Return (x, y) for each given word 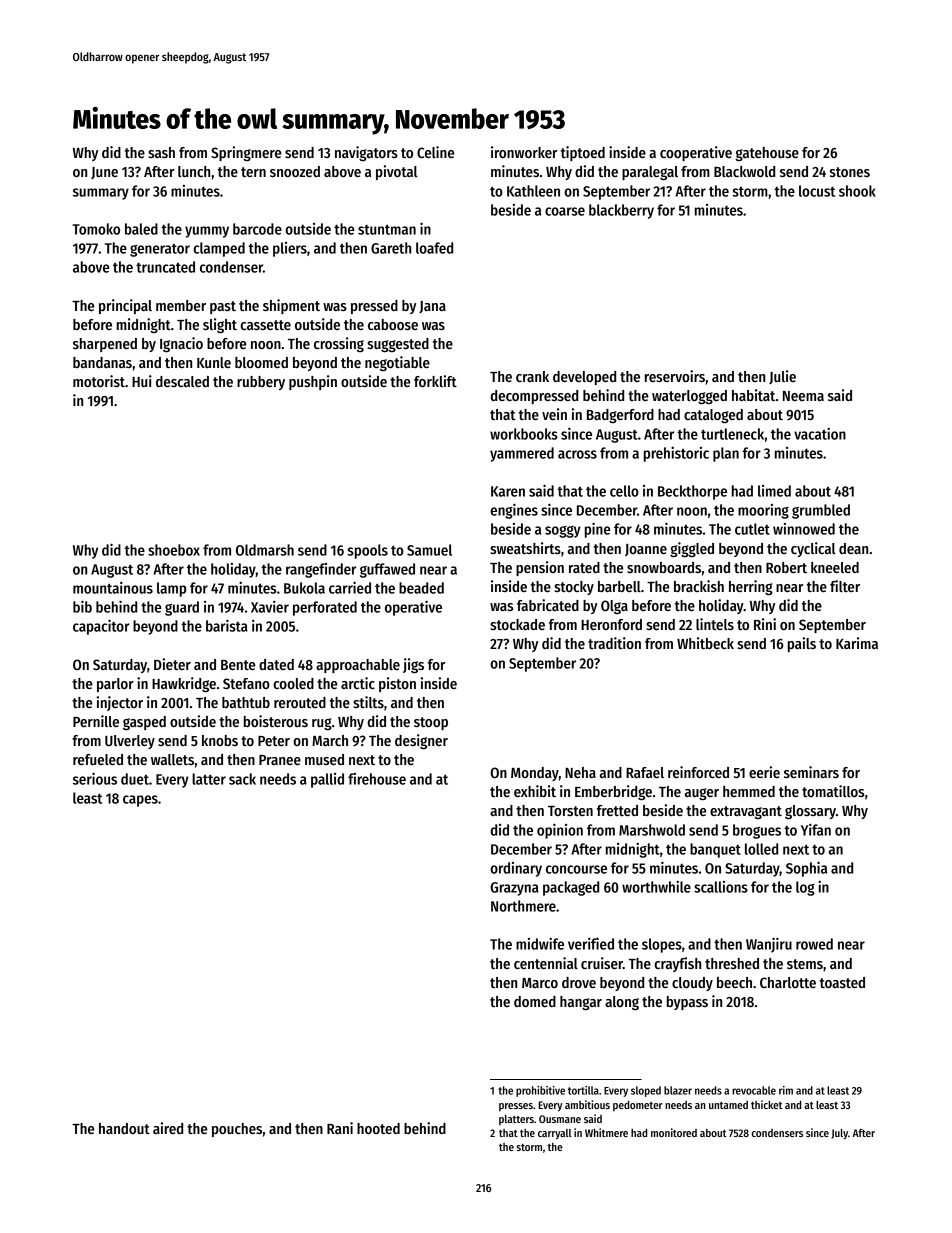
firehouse (377, 779)
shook (857, 191)
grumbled (821, 511)
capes (140, 801)
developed (584, 378)
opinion (560, 831)
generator (160, 250)
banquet (715, 850)
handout (124, 1128)
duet (135, 779)
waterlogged (689, 397)
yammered (522, 454)
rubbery (261, 383)
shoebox (174, 550)
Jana (432, 307)
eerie (764, 772)
